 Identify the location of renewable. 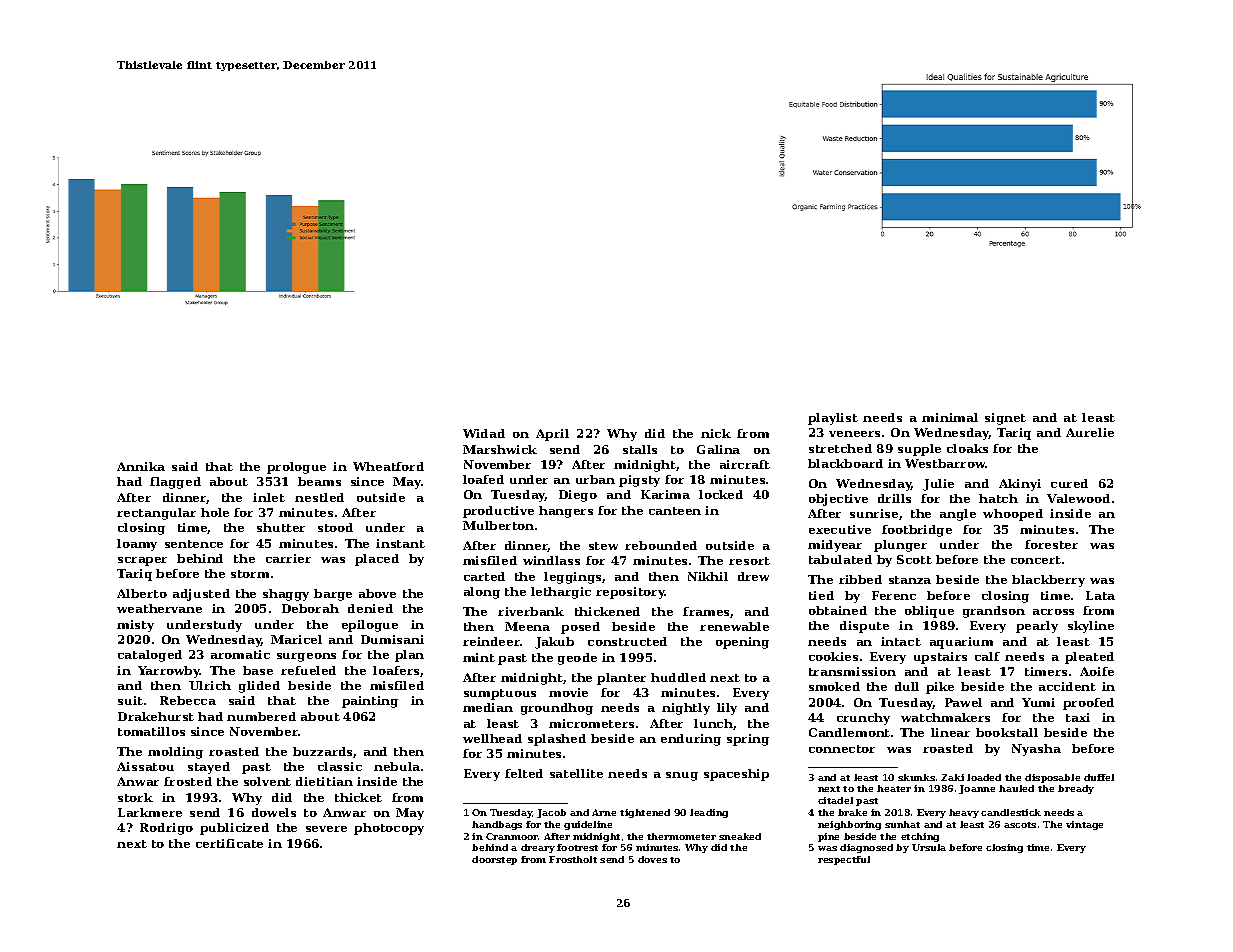
(734, 626).
